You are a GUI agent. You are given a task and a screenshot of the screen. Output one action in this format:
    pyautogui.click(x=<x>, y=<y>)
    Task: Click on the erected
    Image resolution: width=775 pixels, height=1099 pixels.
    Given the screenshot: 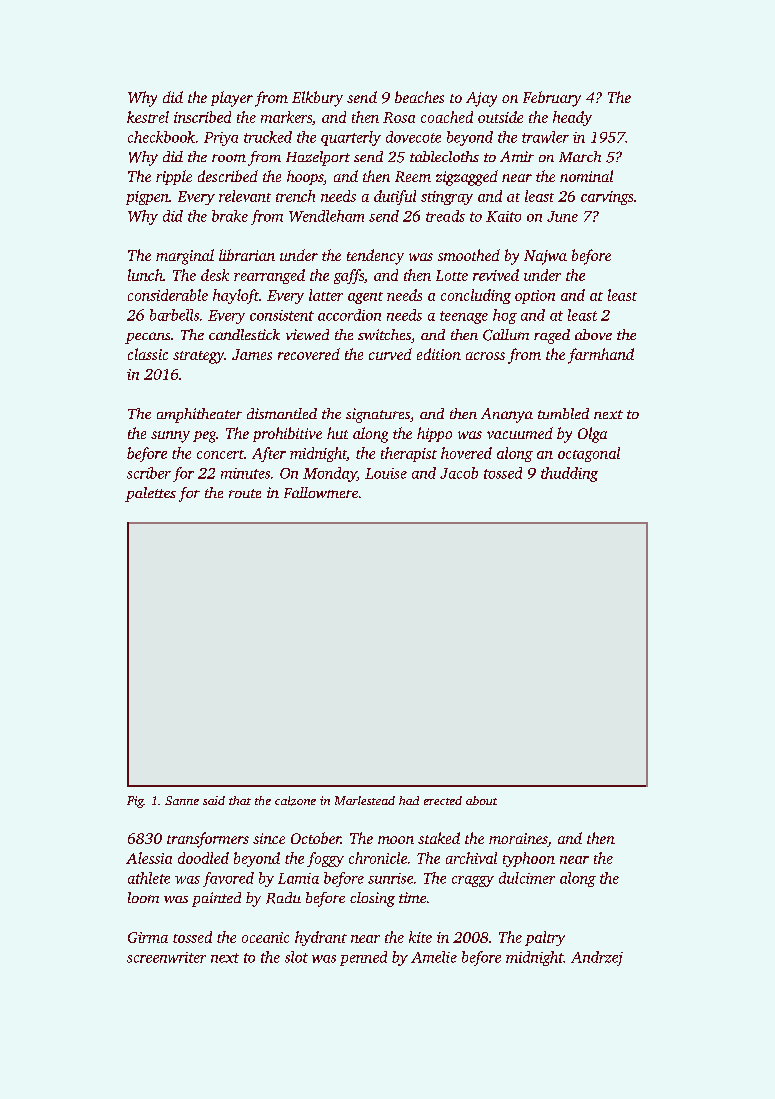 What is the action you would take?
    pyautogui.click(x=443, y=800)
